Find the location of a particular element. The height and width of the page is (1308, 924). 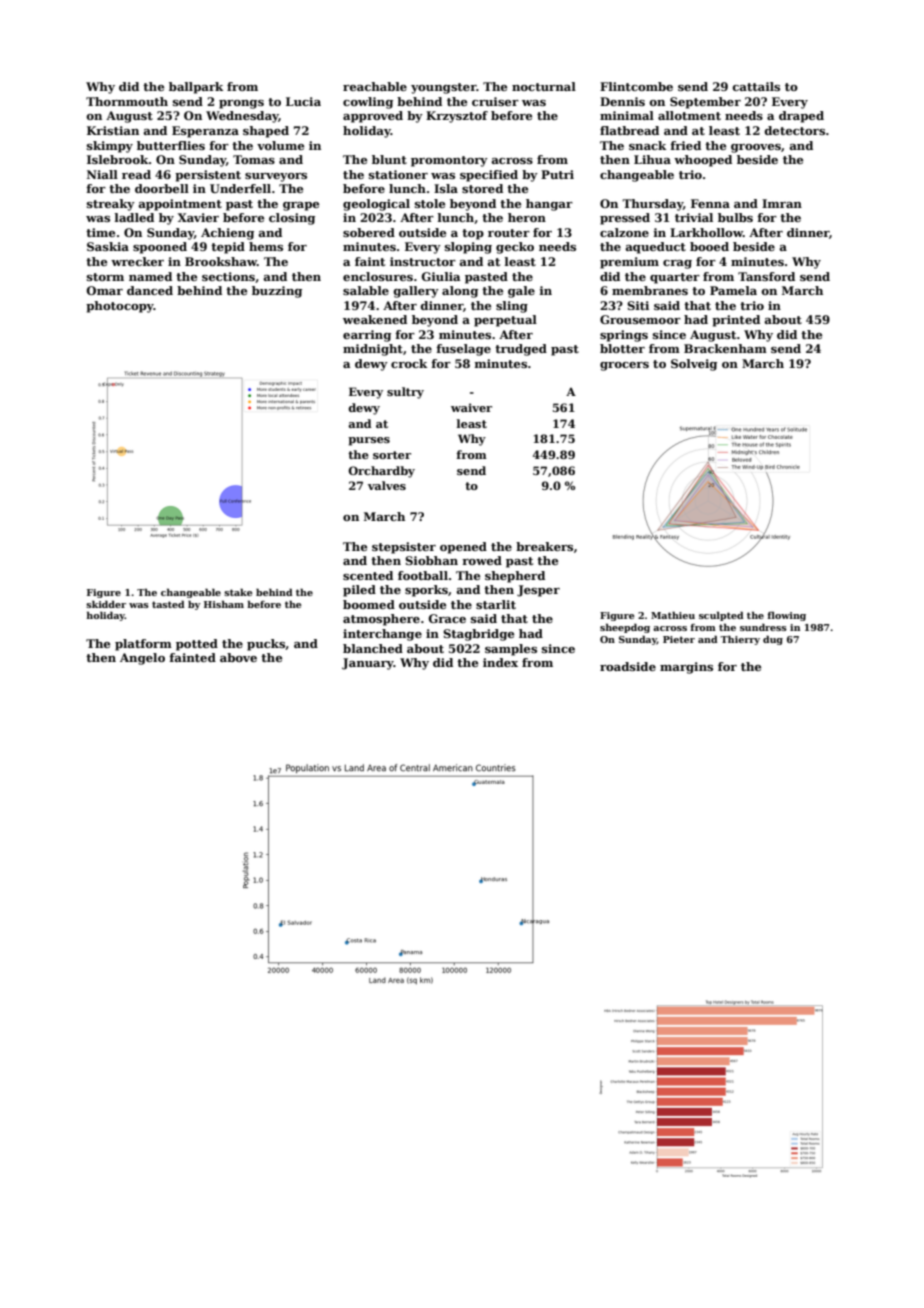

purses is located at coordinates (369, 441).
